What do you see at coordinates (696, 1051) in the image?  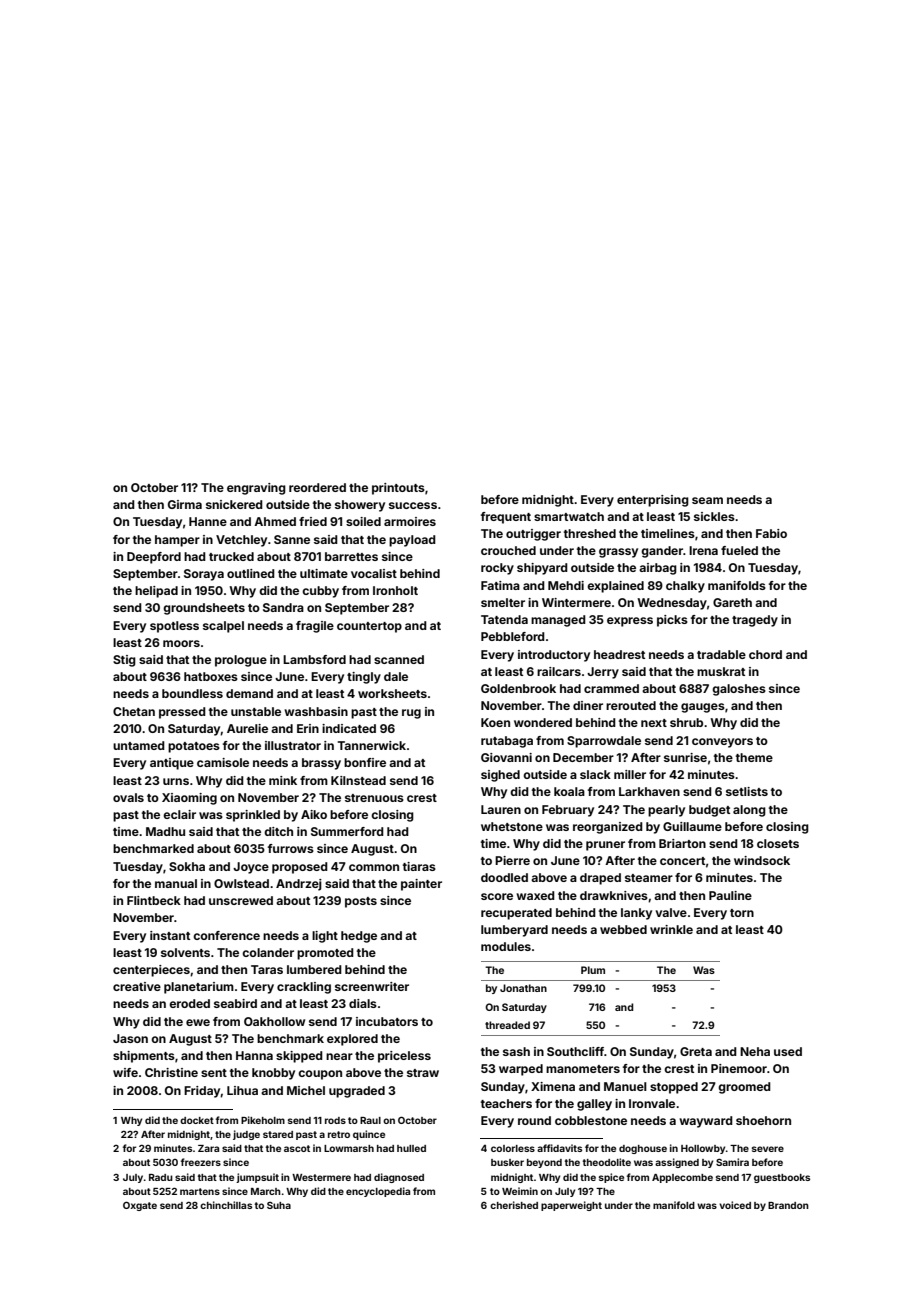 I see `Greta` at bounding box center [696, 1051].
